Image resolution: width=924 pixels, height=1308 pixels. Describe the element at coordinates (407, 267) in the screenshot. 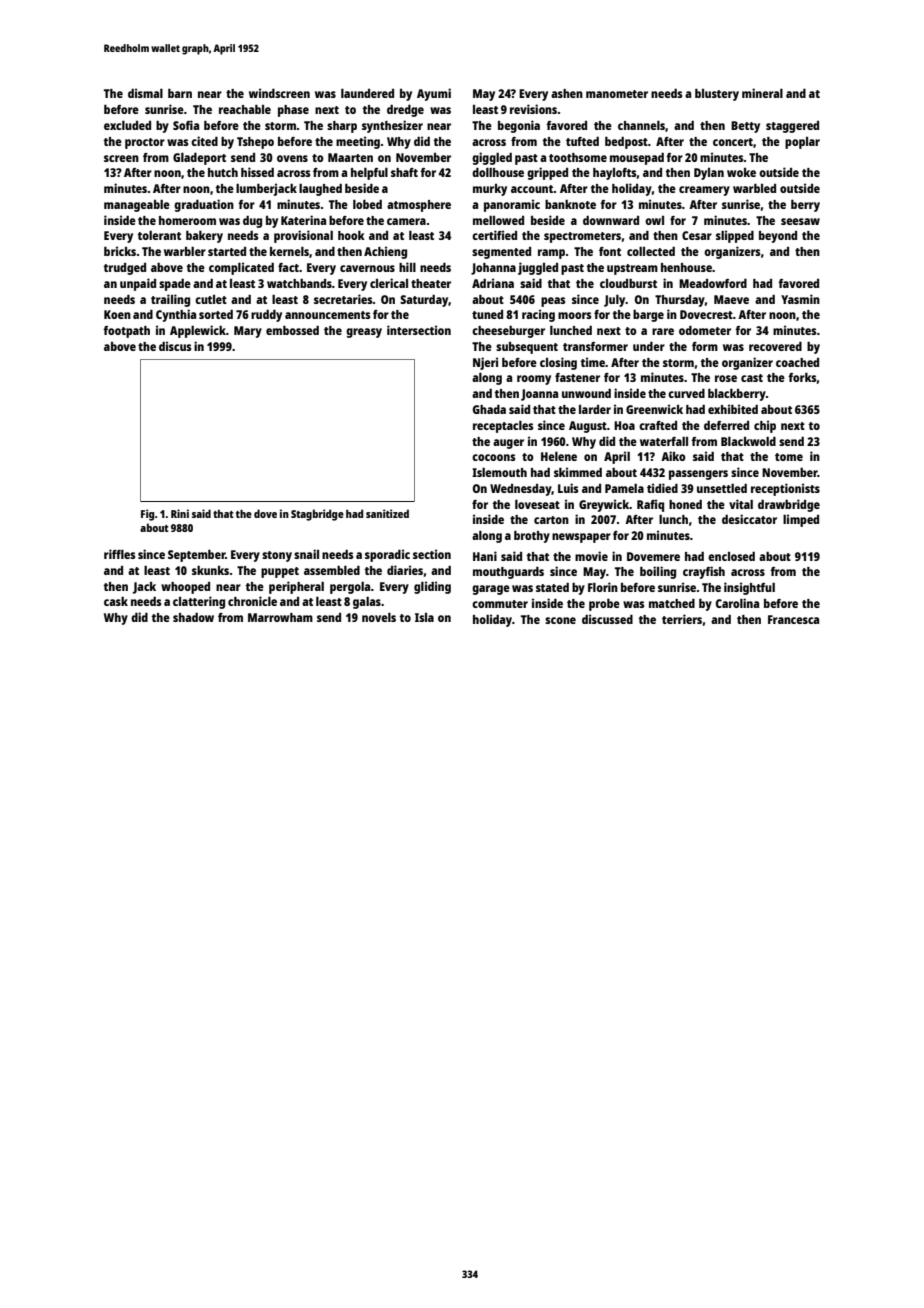

I see `hill` at that location.
